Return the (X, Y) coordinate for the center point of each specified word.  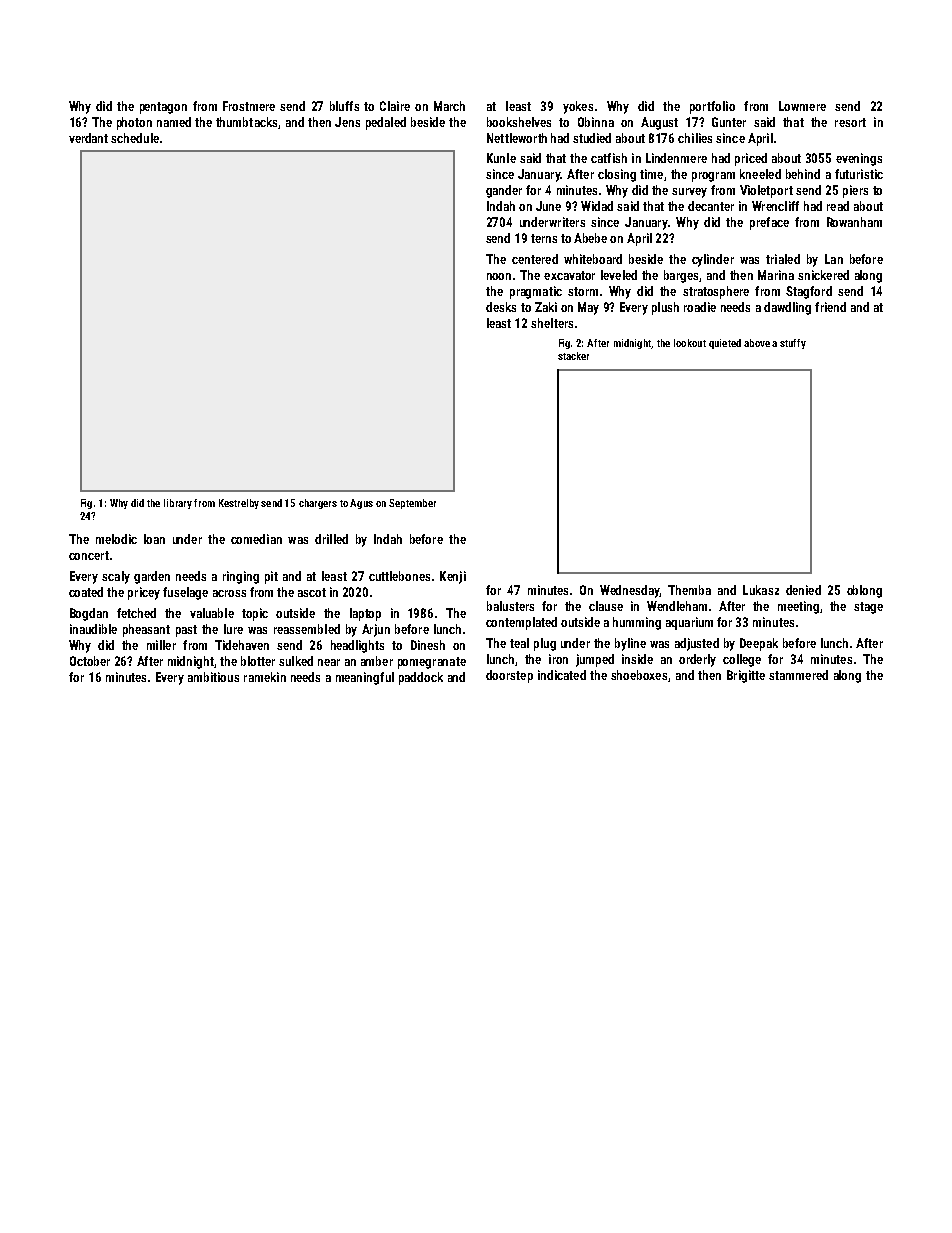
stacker (573, 356)
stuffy (793, 344)
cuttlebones (399, 576)
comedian (256, 539)
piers (855, 191)
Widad (597, 206)
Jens (347, 122)
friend (830, 307)
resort (850, 122)
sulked (296, 661)
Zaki (546, 307)
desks (501, 307)
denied (803, 590)
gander (504, 191)
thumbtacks (246, 122)
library (178, 504)
